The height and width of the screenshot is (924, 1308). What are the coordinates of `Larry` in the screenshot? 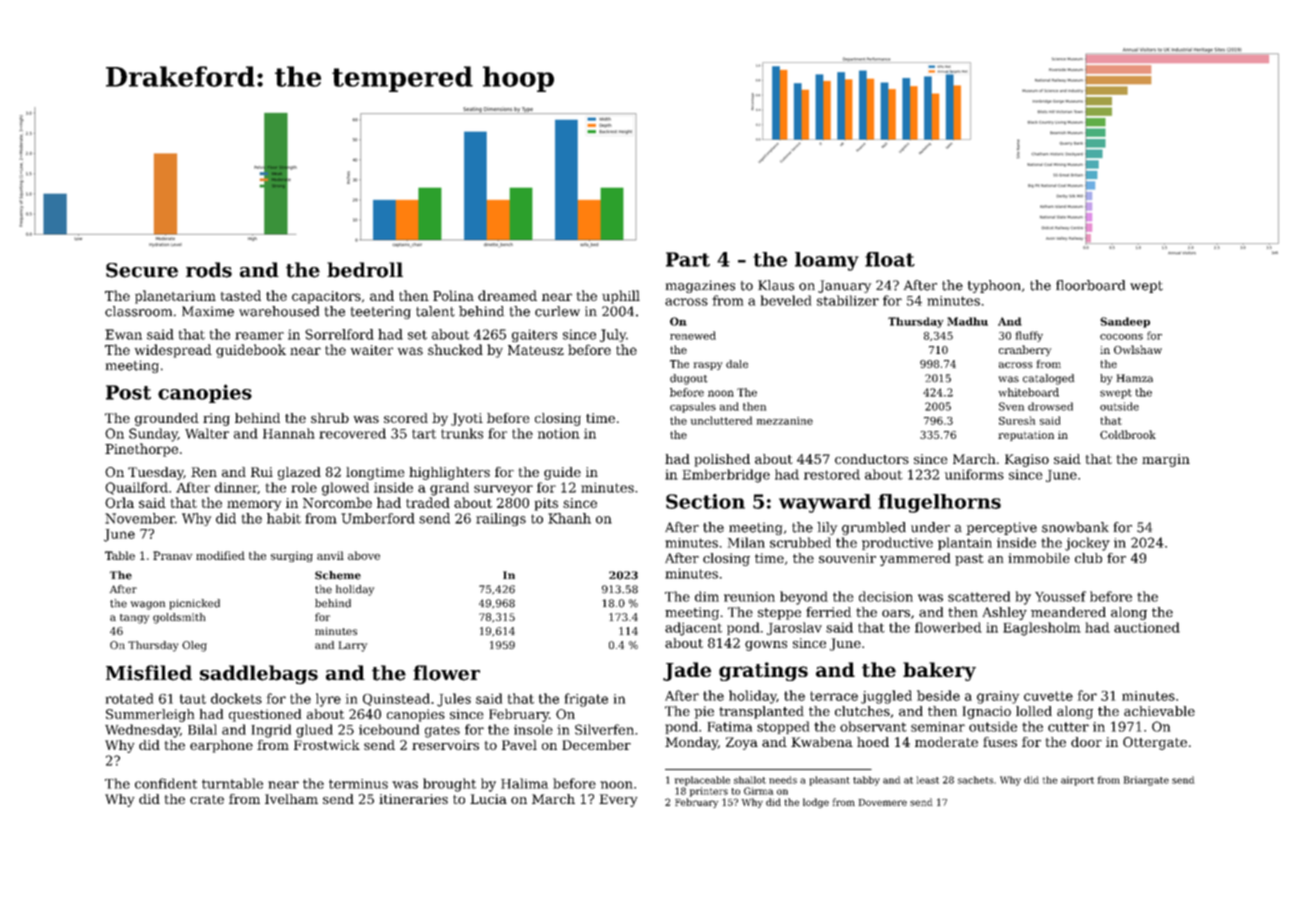 It's located at (353, 646).
